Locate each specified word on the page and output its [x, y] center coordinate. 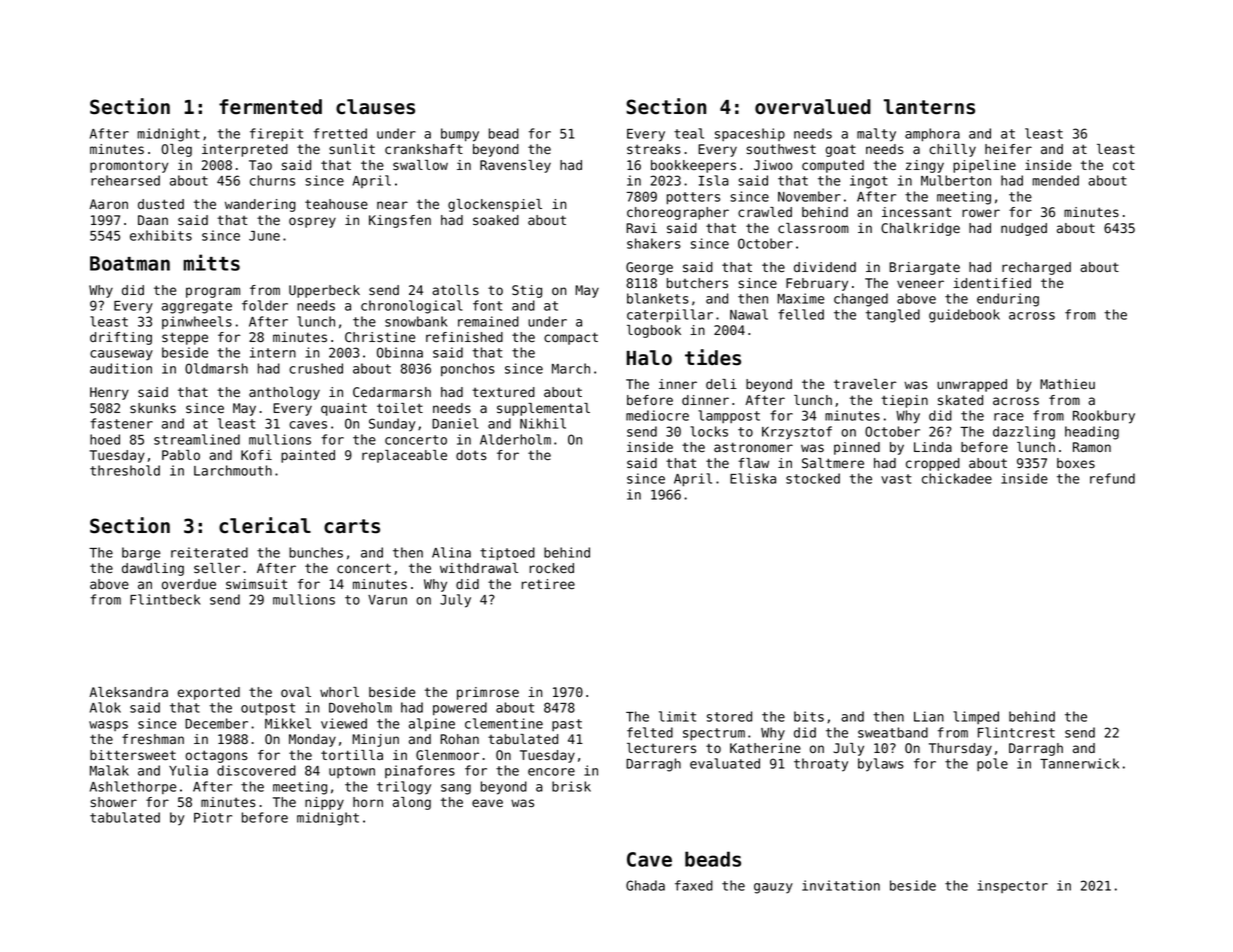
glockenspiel [495, 205]
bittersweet [133, 755]
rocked [552, 568]
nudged [1024, 229]
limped [976, 717]
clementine [504, 723]
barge [141, 554]
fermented [270, 107]
